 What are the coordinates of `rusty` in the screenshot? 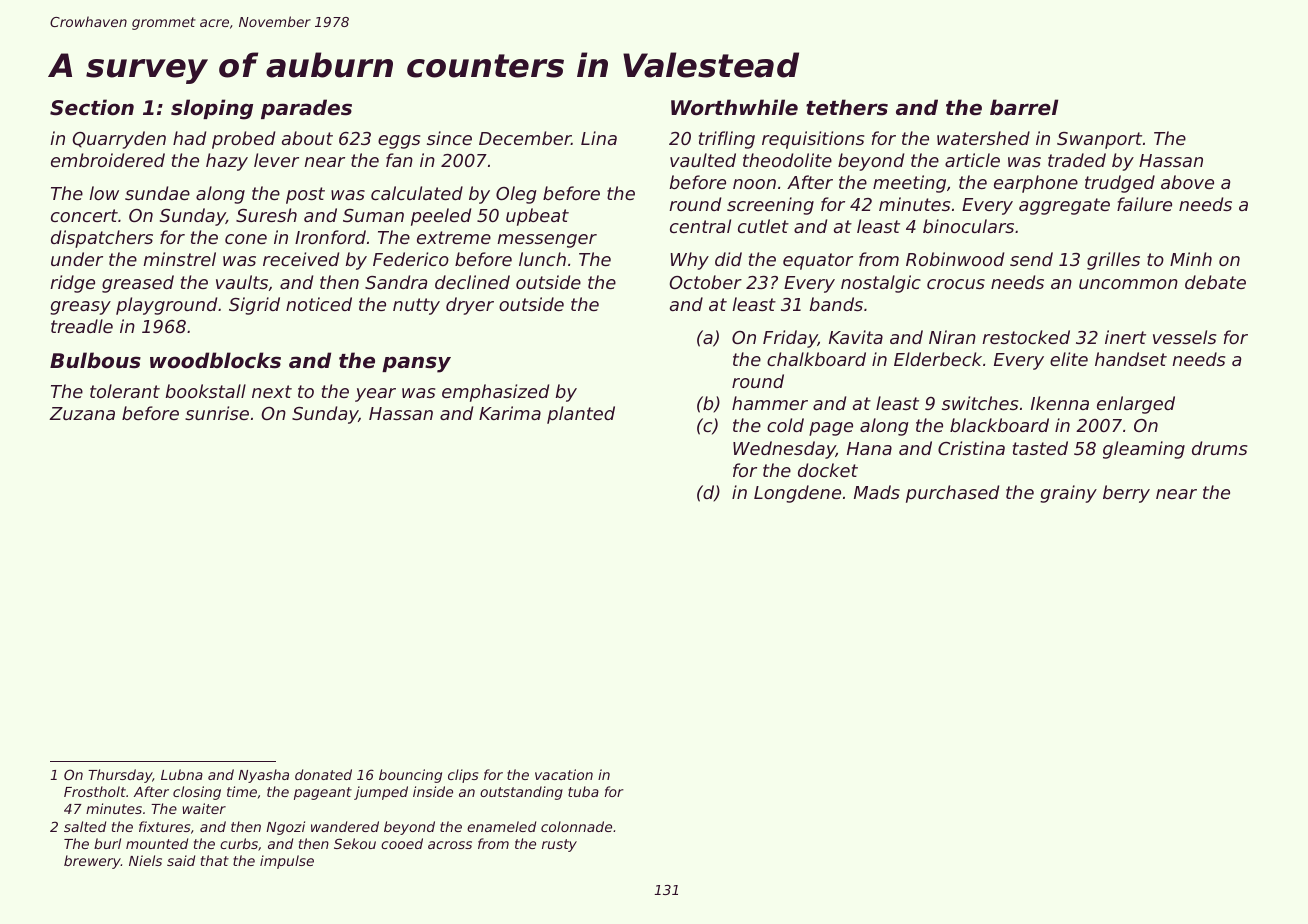 It's located at (559, 845).
